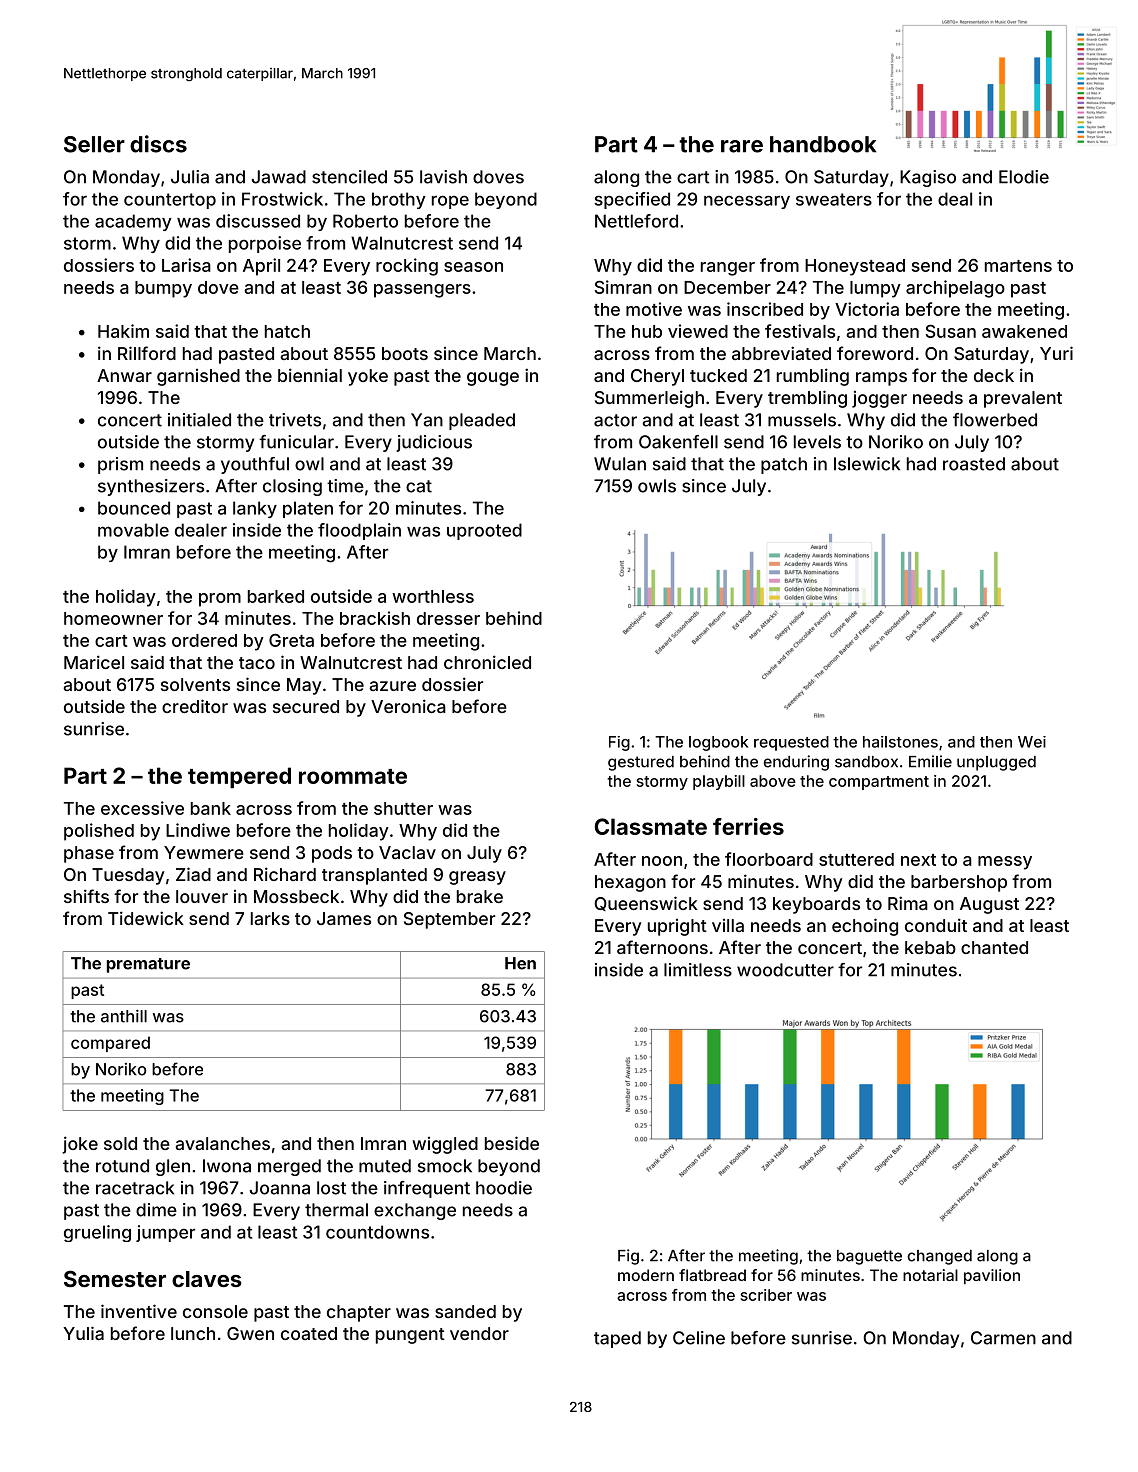  What do you see at coordinates (698, 970) in the screenshot?
I see `limitless` at bounding box center [698, 970].
